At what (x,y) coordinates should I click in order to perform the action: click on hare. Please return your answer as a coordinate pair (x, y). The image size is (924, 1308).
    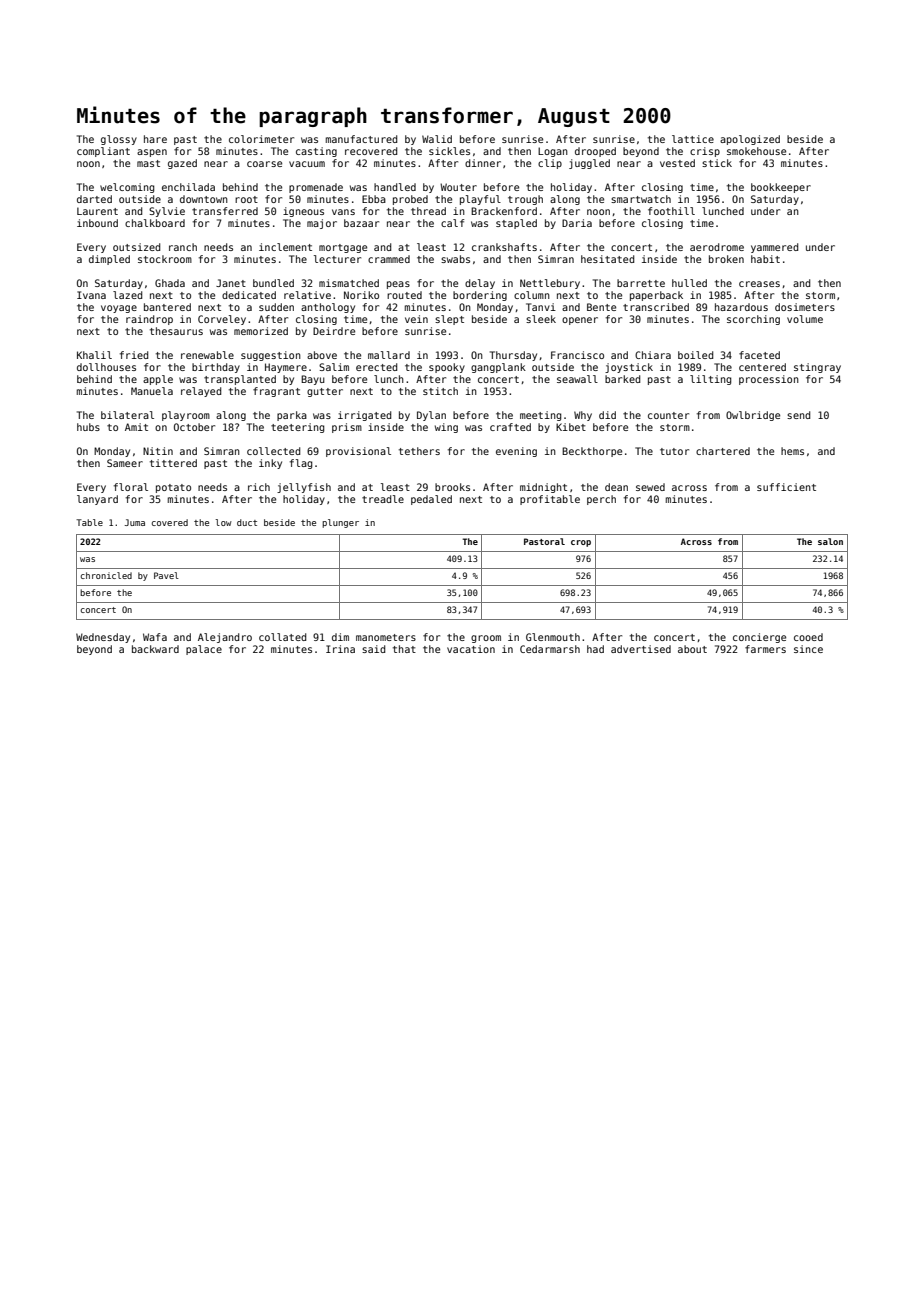
    Looking at the image, I should click on (155, 139).
